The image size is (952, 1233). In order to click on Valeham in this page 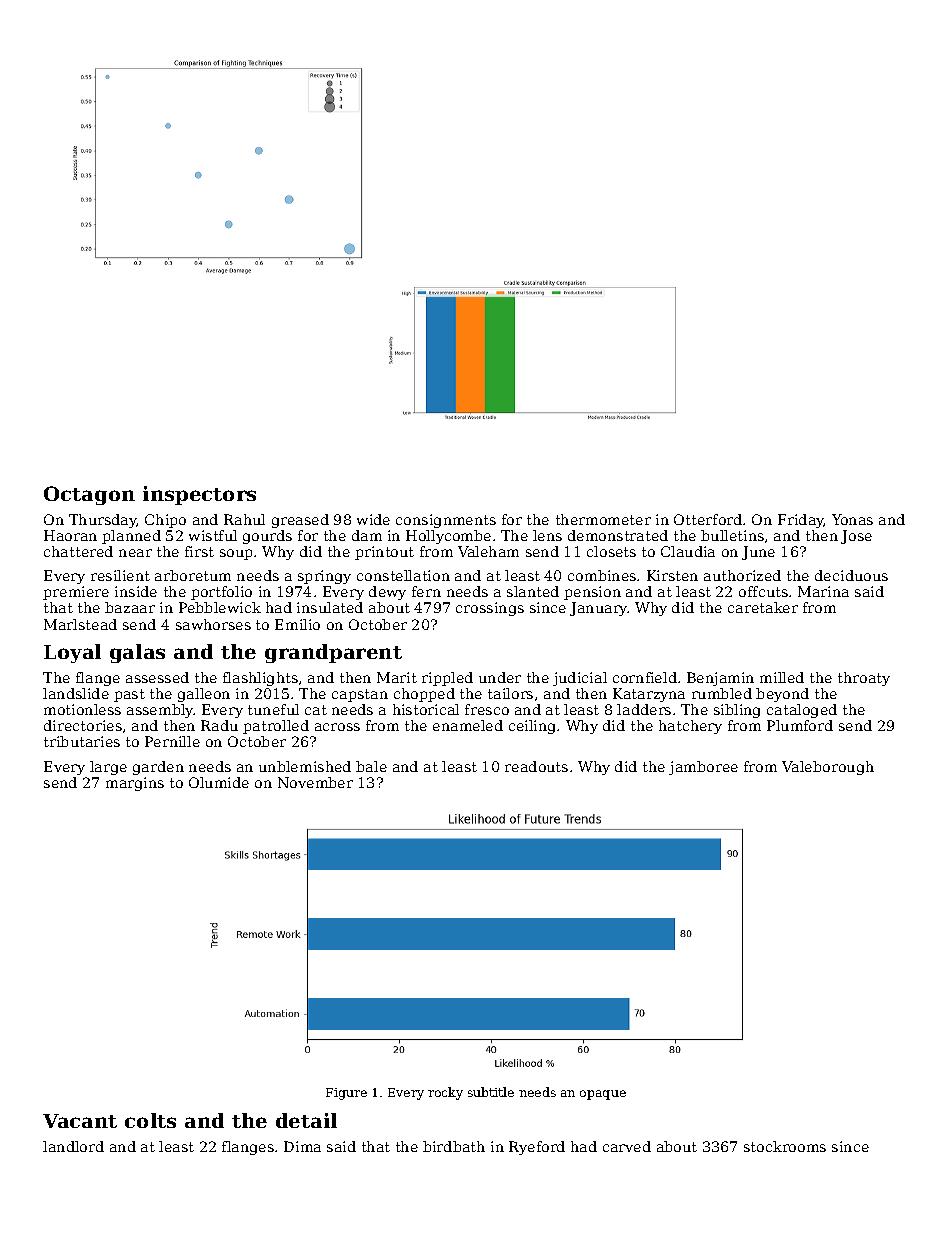, I will do `click(488, 551)`.
